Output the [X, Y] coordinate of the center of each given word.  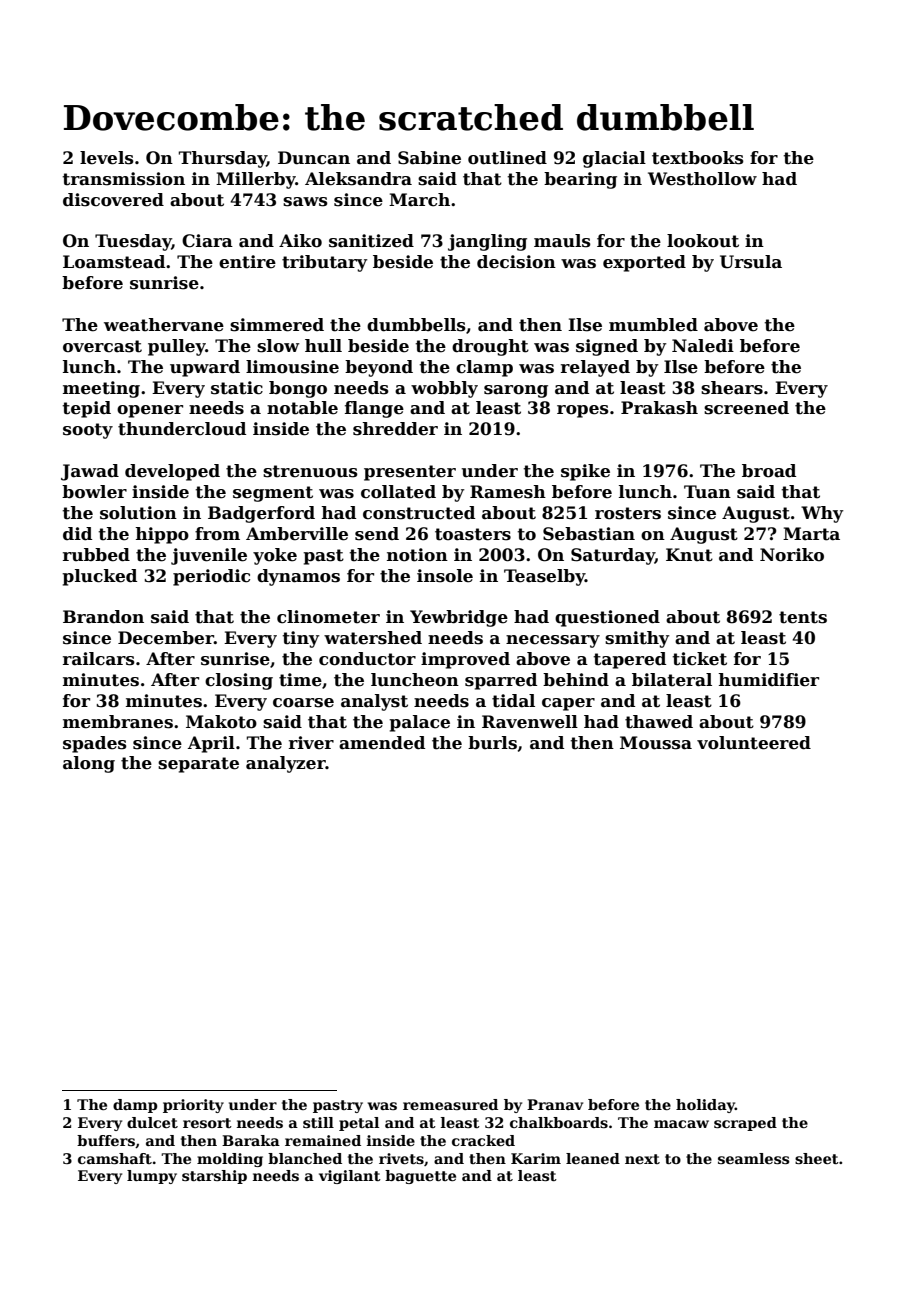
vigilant [350, 1177]
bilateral [672, 680]
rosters [628, 513]
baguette [420, 1177]
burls [492, 743]
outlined [507, 158]
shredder [395, 429]
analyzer [286, 764]
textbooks [698, 158]
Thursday [223, 159]
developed [172, 472]
